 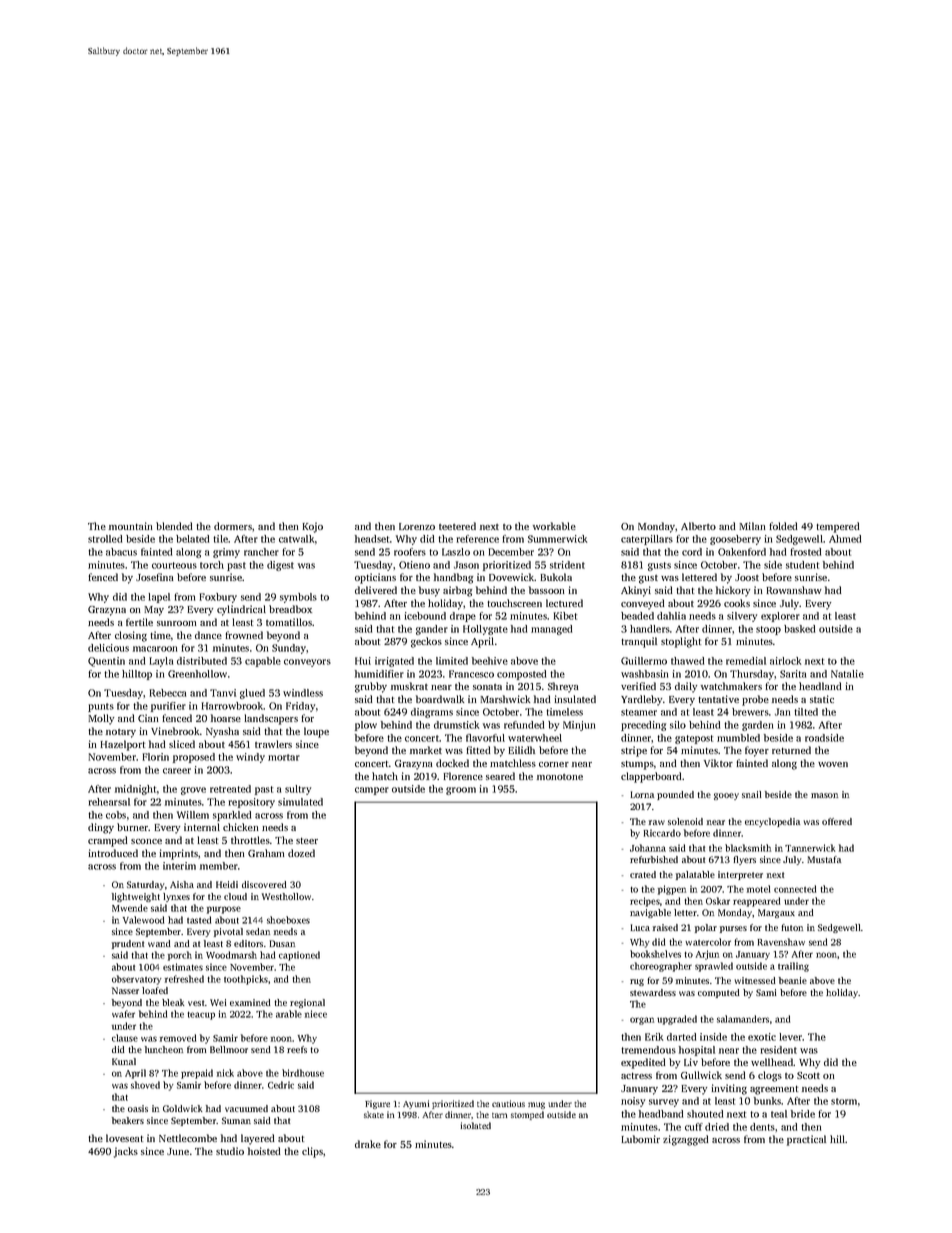 I want to click on teetered, so click(x=457, y=526).
